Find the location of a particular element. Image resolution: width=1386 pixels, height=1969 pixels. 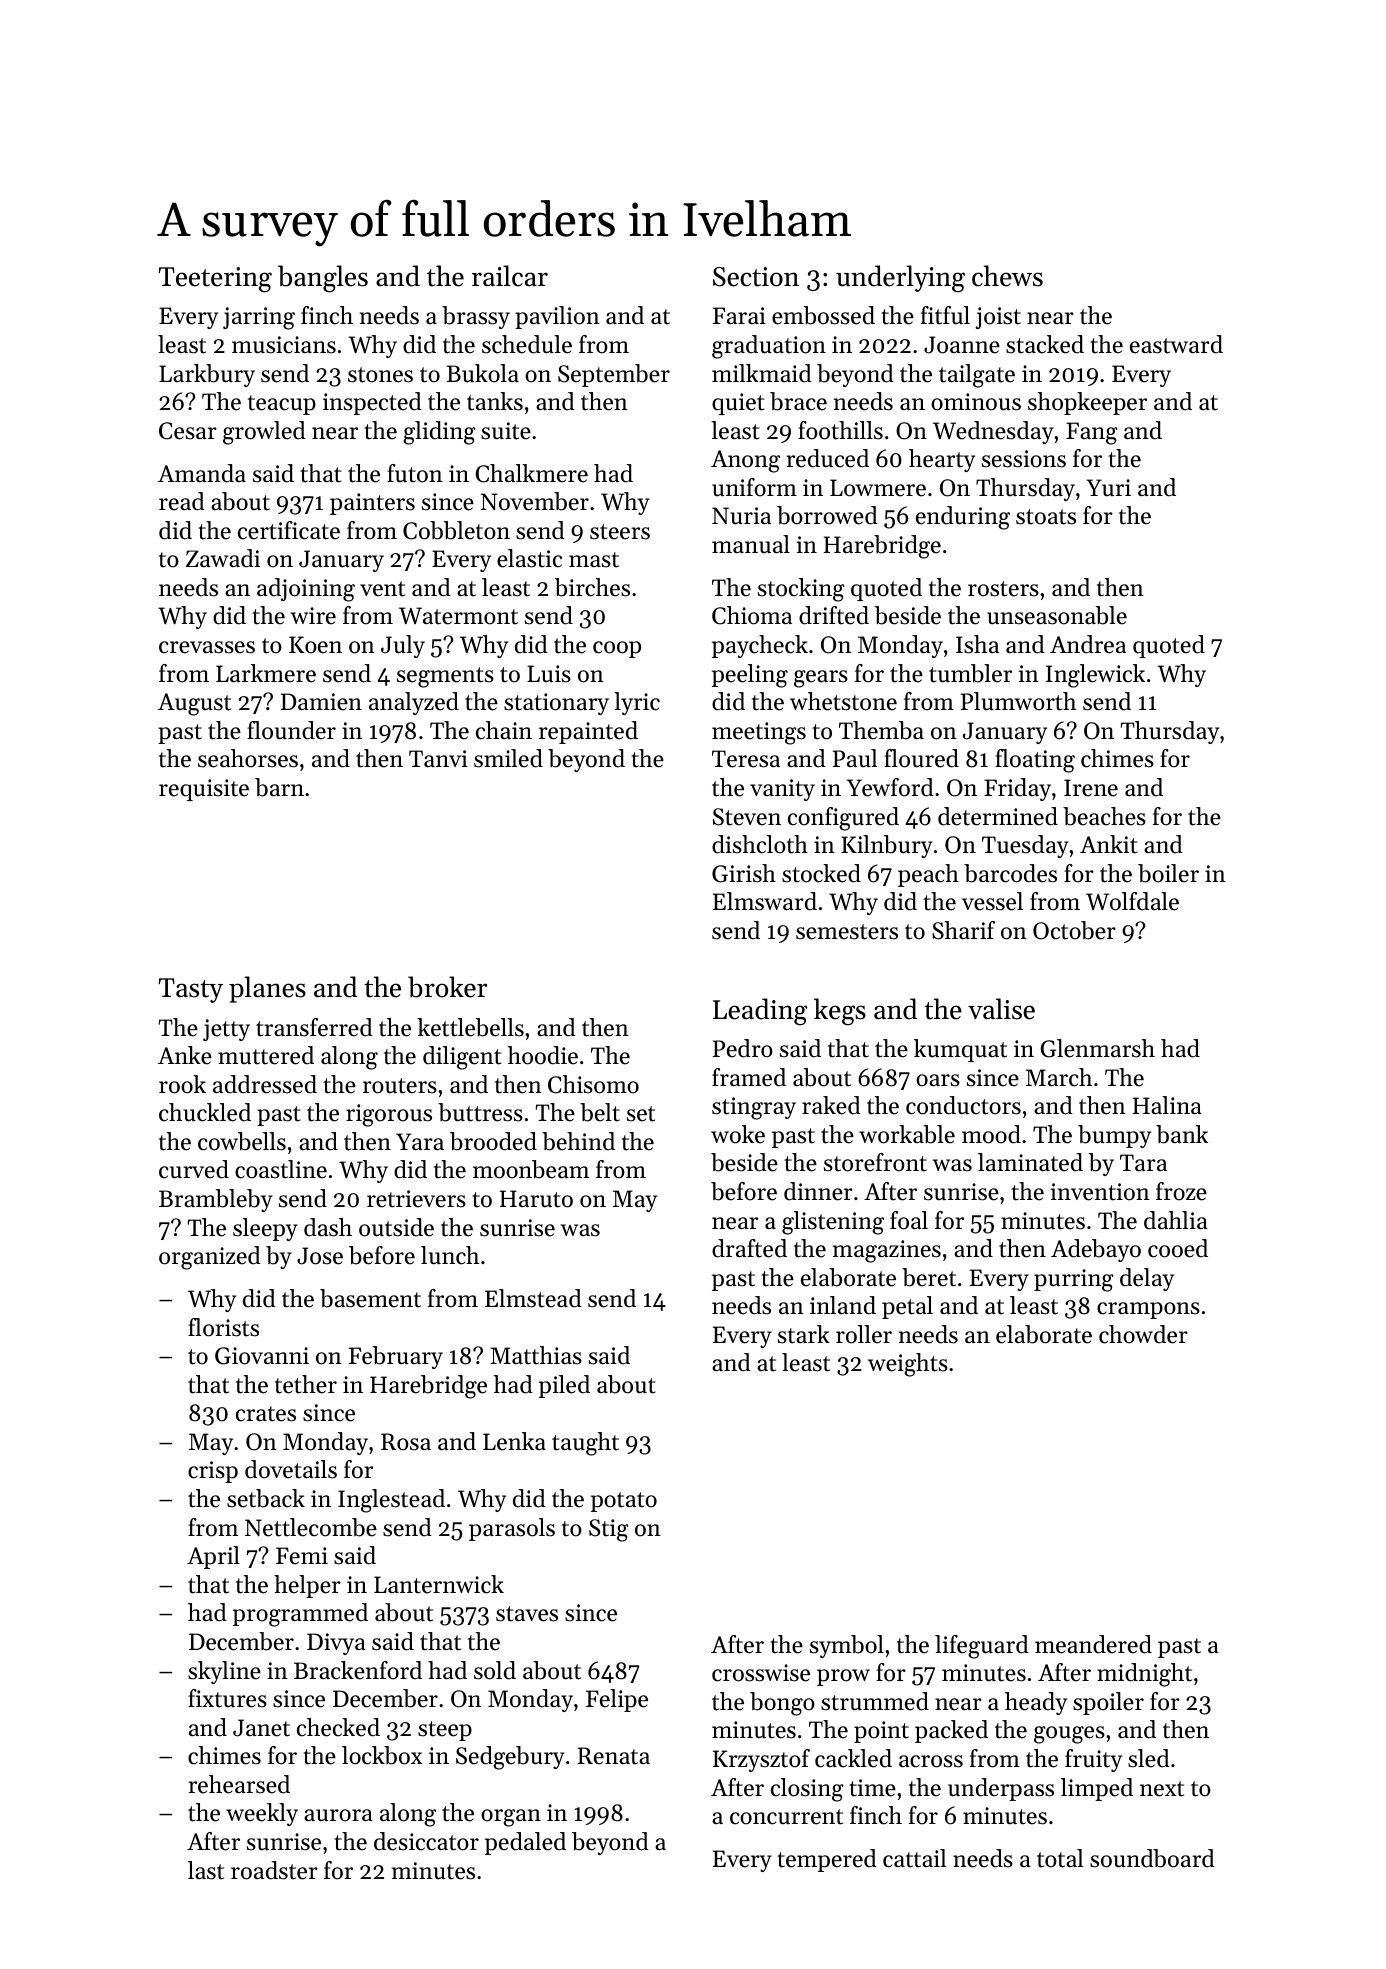

lockbox is located at coordinates (382, 1755).
